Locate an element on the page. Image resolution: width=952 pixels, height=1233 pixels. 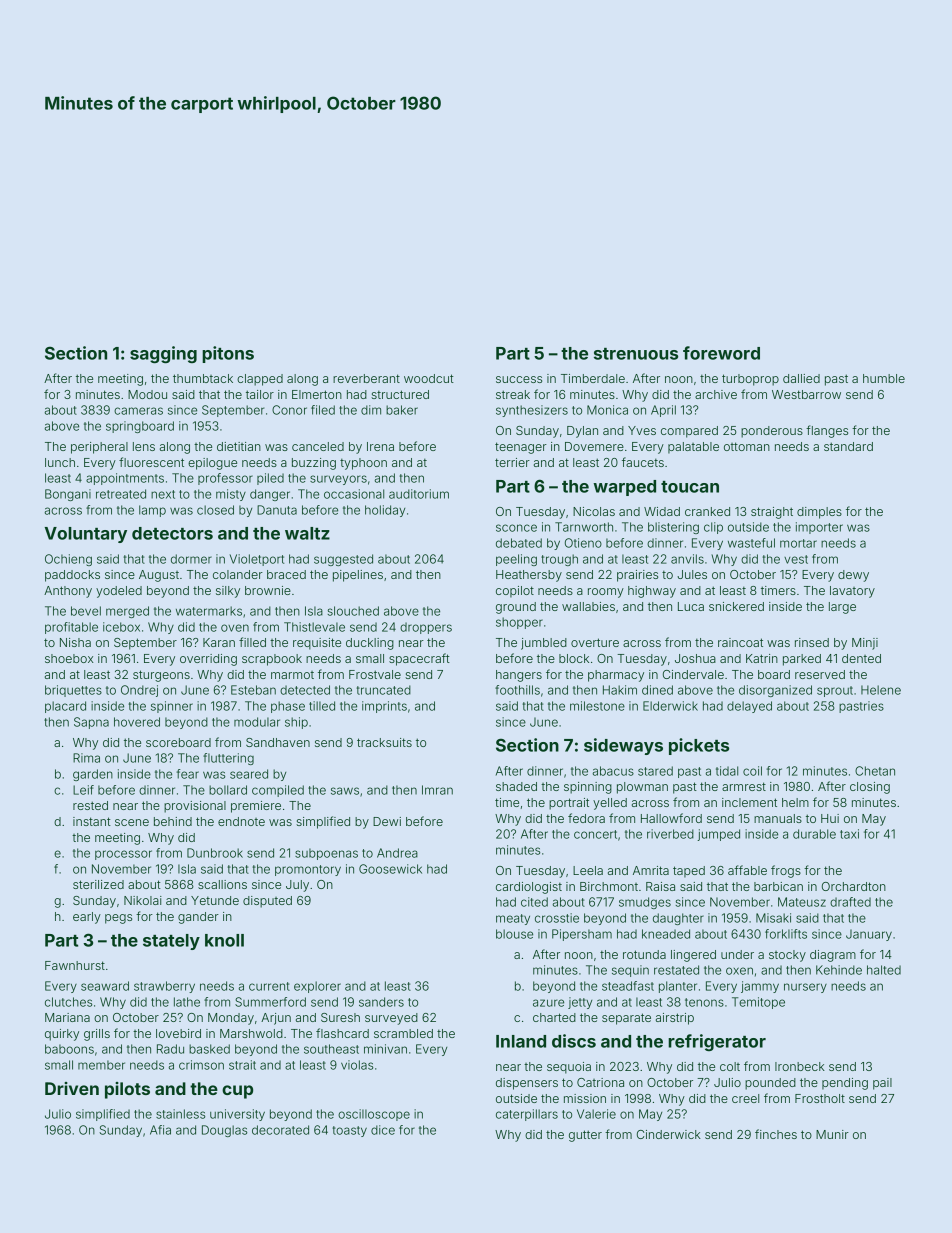
woodcut is located at coordinates (429, 378).
